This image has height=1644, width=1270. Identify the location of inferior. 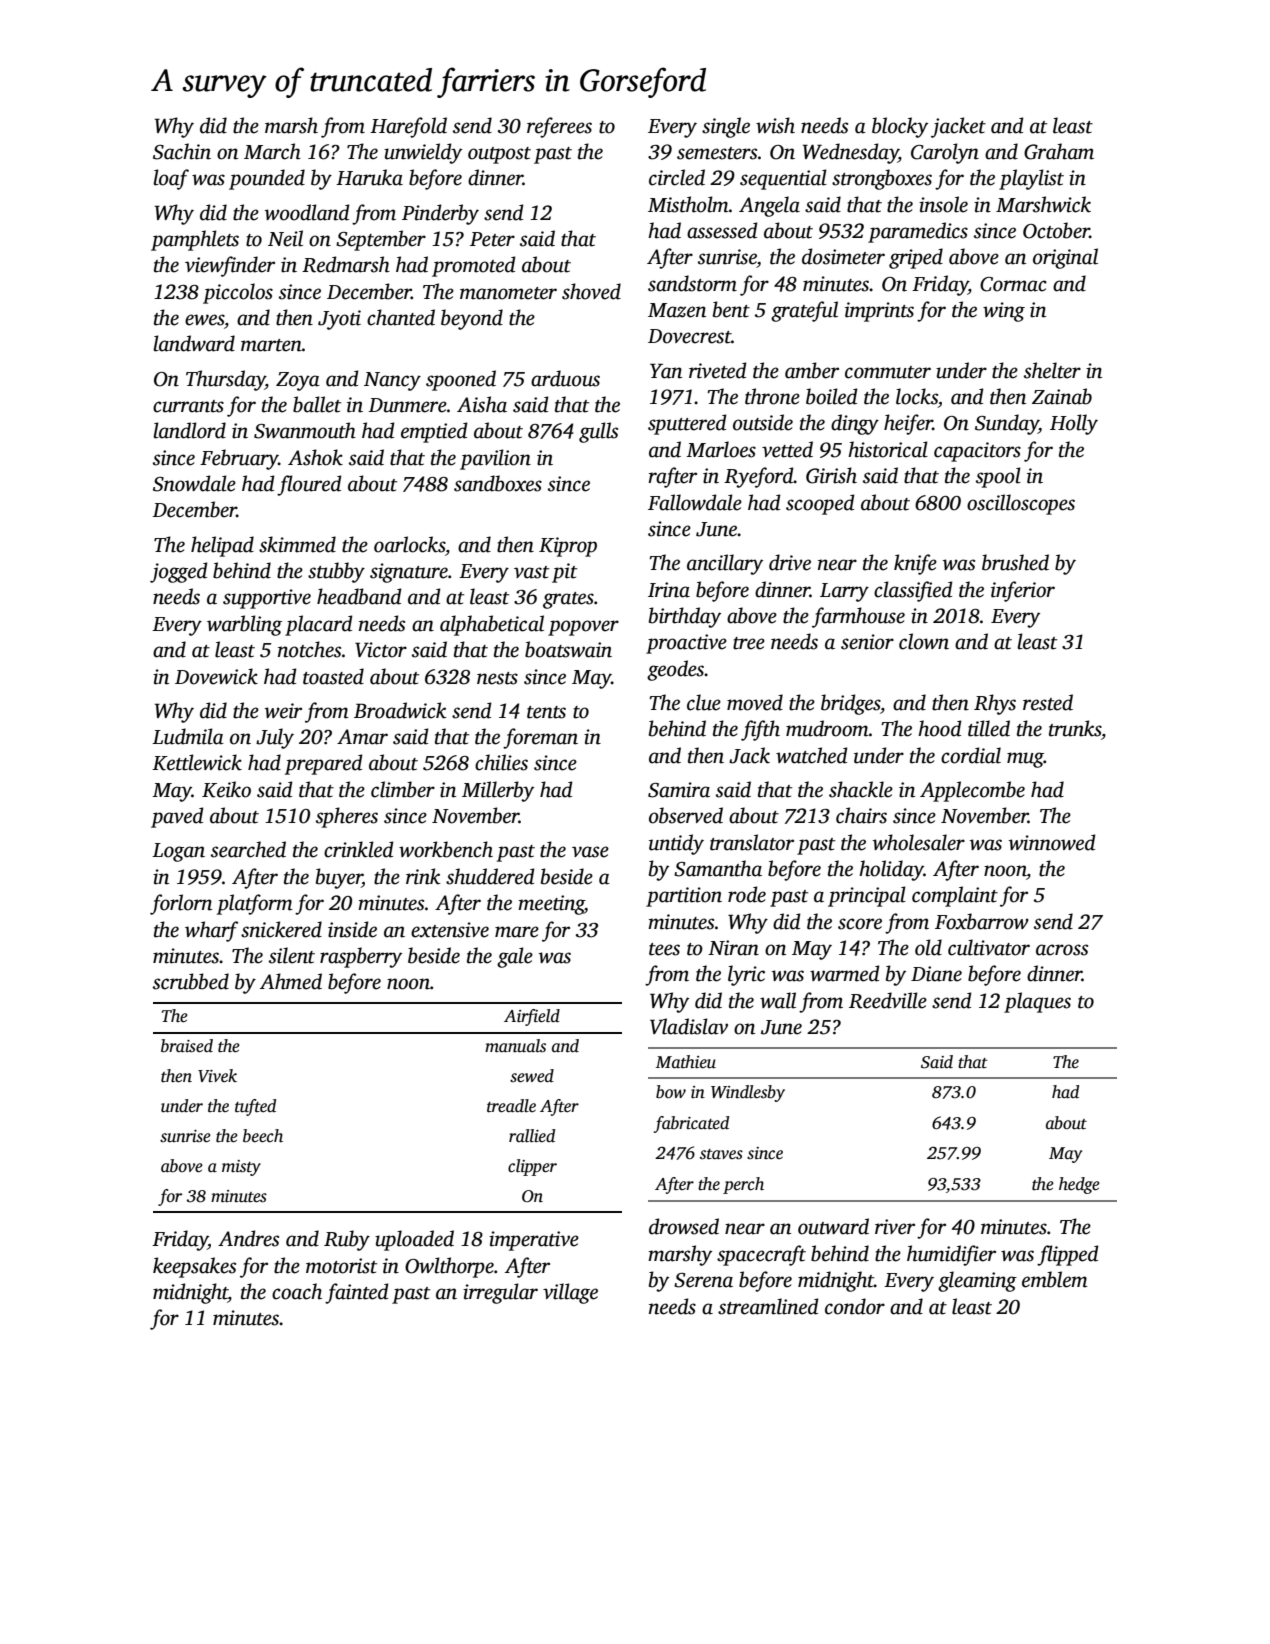
(1023, 591).
